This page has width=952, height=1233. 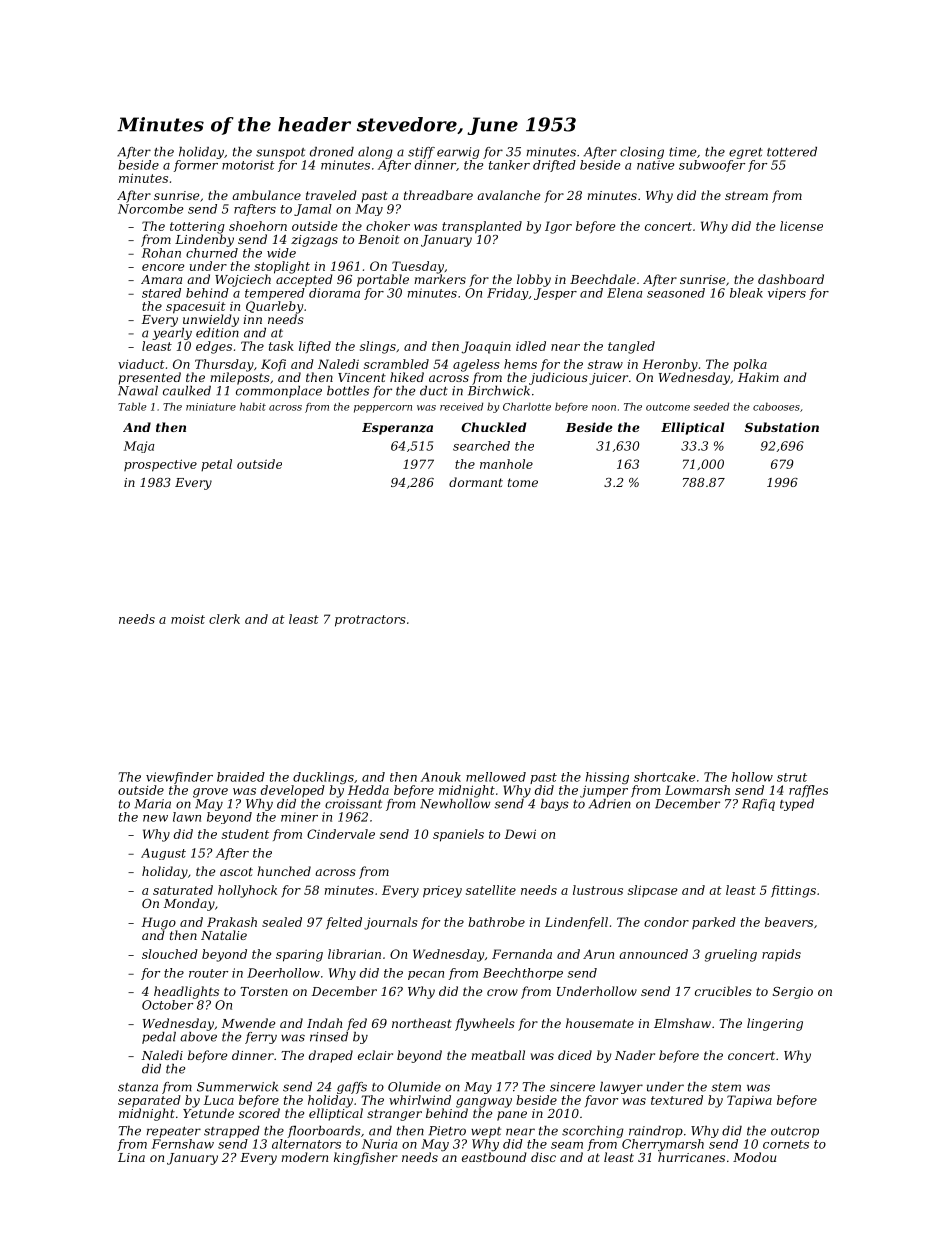 What do you see at coordinates (776, 406) in the page?
I see `cabooses` at bounding box center [776, 406].
